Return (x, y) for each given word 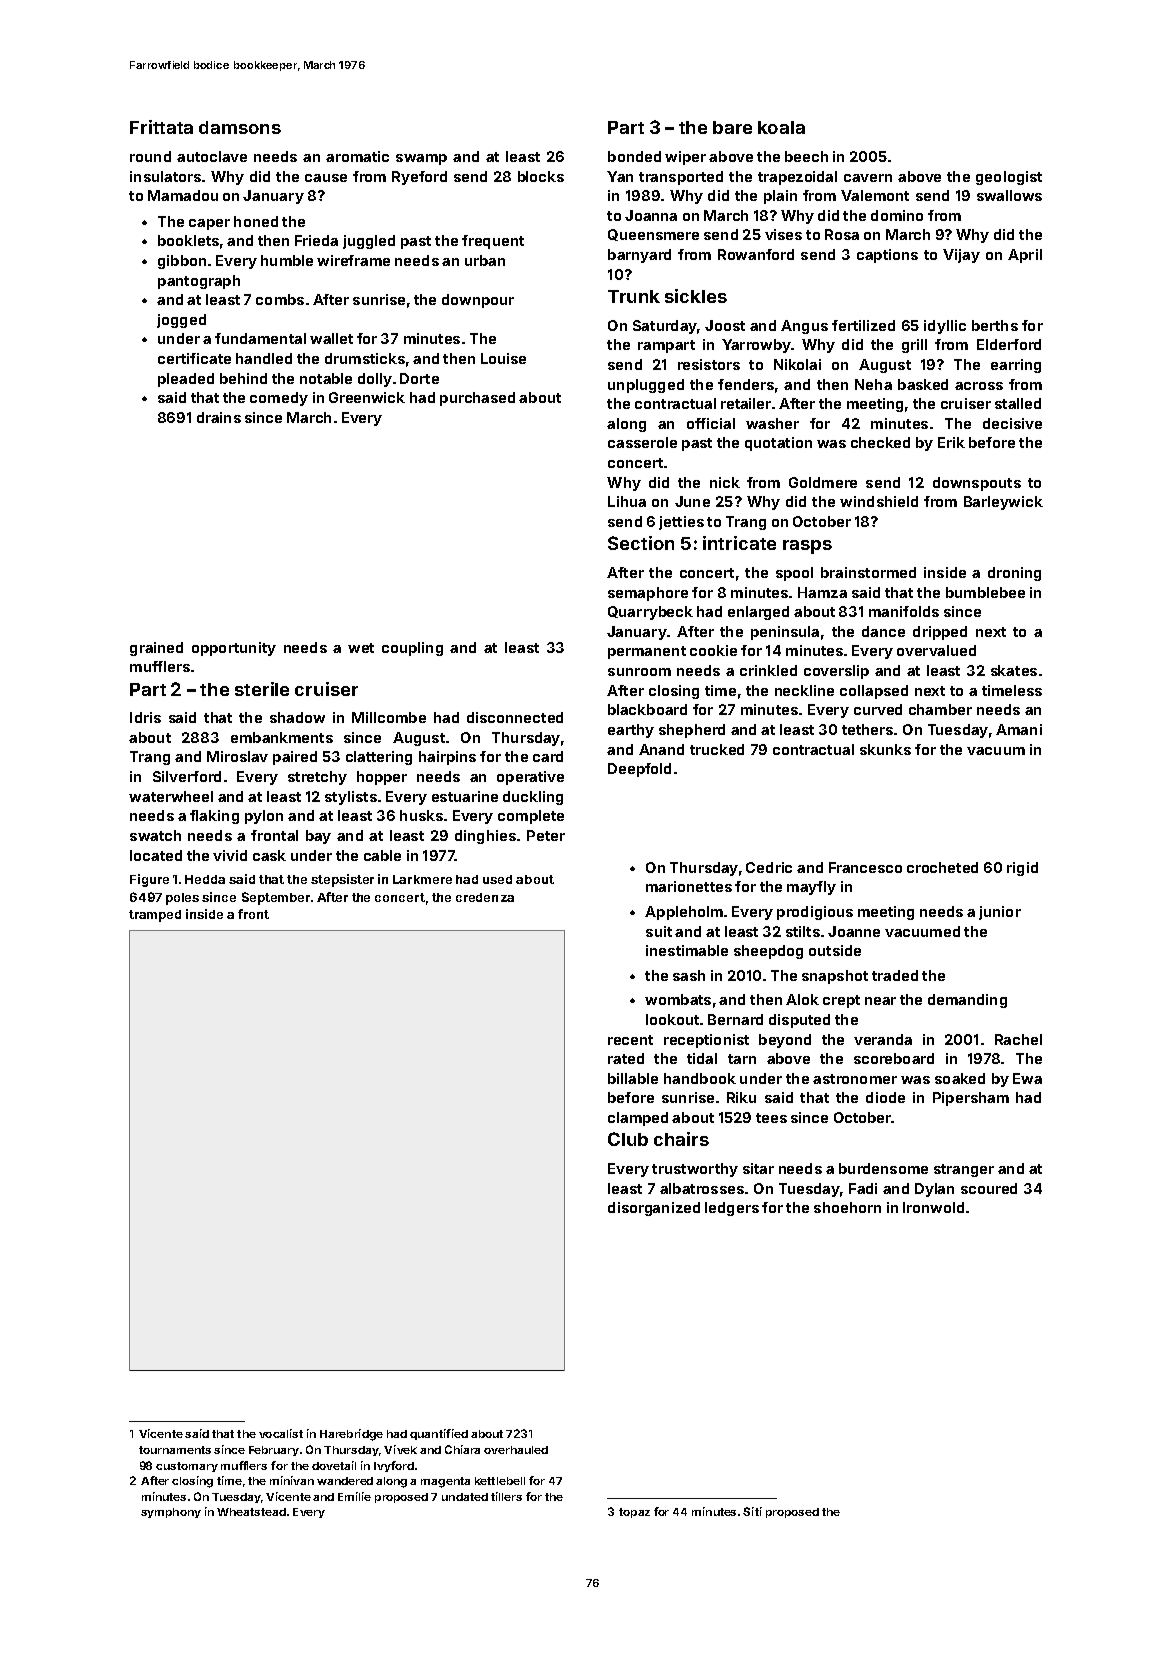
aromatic (357, 156)
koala (781, 127)
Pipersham (971, 1099)
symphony (171, 1513)
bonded (634, 156)
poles (182, 899)
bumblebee (985, 592)
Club (628, 1139)
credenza (485, 897)
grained (156, 649)
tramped (155, 916)
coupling (412, 649)
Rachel (1018, 1039)
